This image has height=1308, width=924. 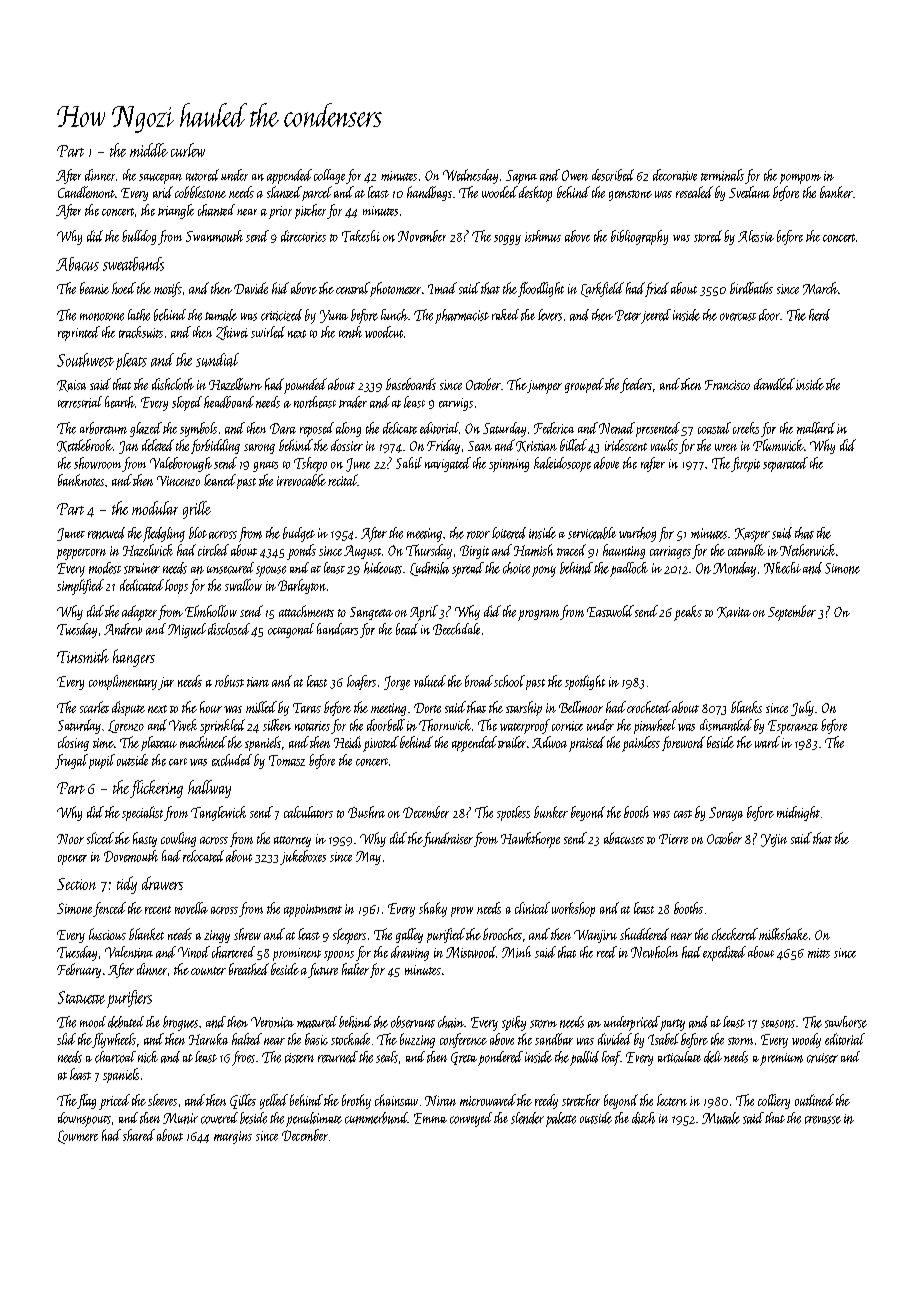 What do you see at coordinates (800, 179) in the image?
I see `pompom` at bounding box center [800, 179].
